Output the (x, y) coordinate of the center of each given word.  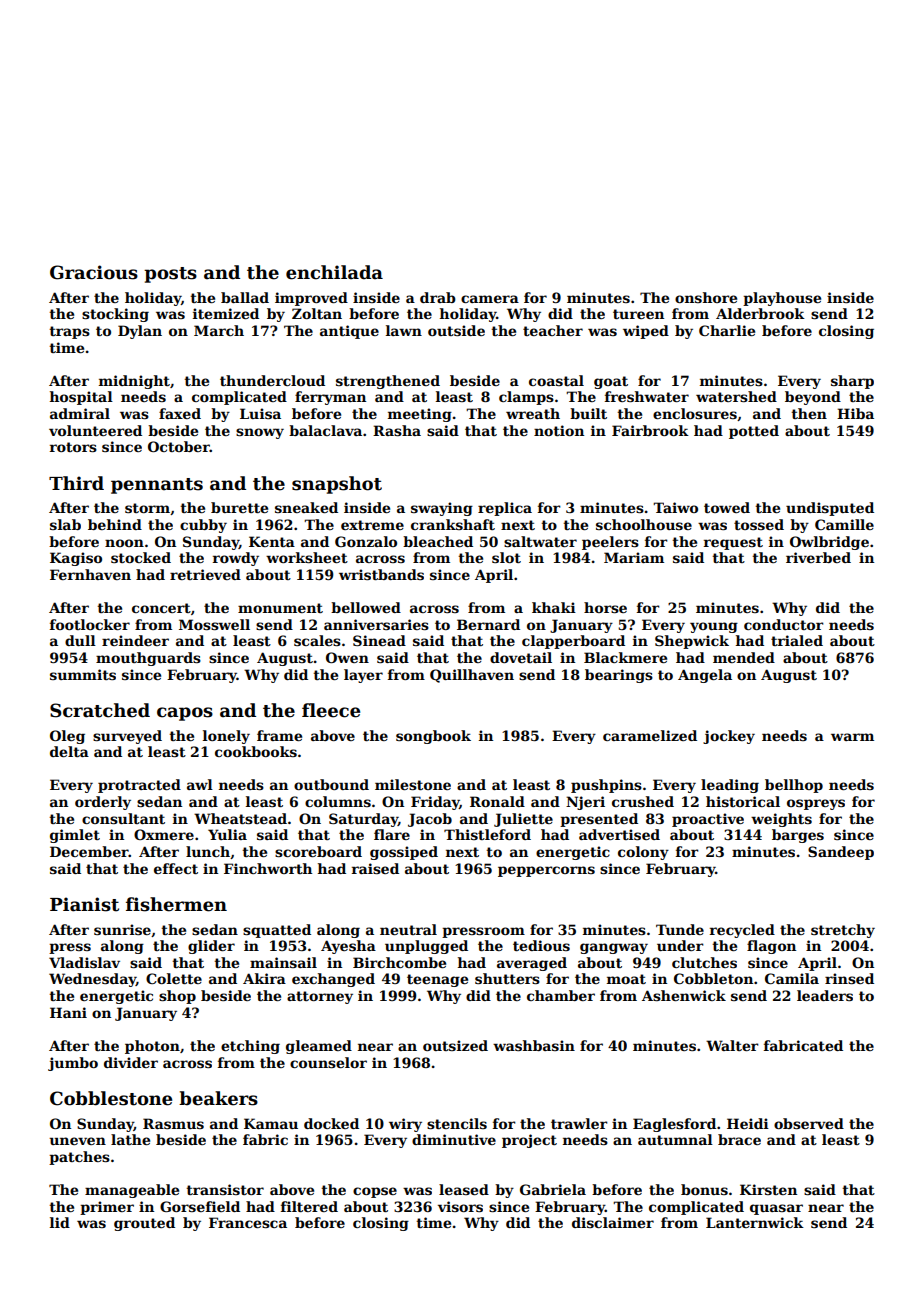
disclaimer (613, 1222)
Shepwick (692, 642)
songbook (433, 737)
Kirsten (768, 1189)
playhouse (782, 299)
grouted (144, 1224)
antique (349, 332)
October (179, 446)
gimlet (75, 836)
